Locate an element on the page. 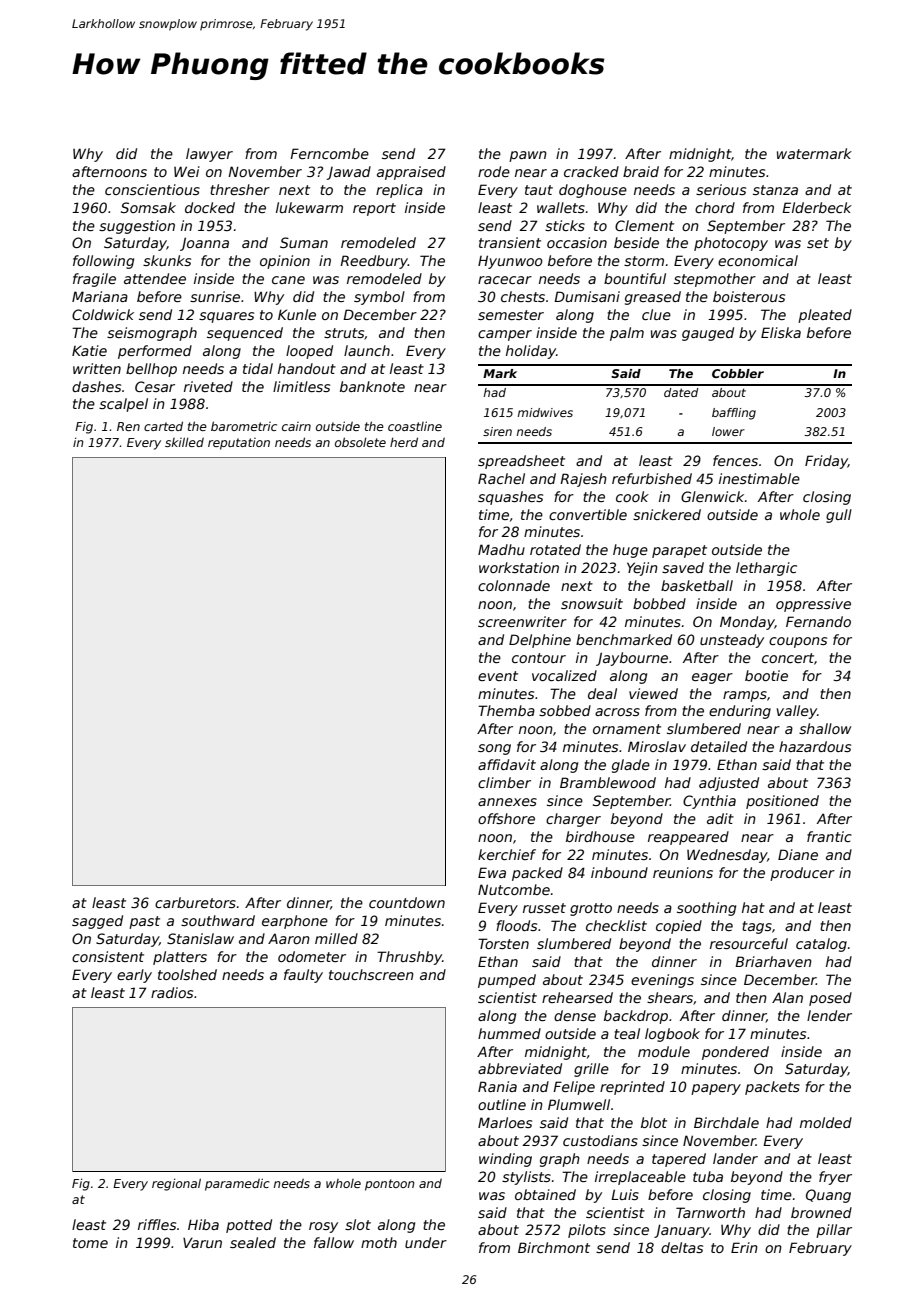  inbound is located at coordinates (619, 872).
